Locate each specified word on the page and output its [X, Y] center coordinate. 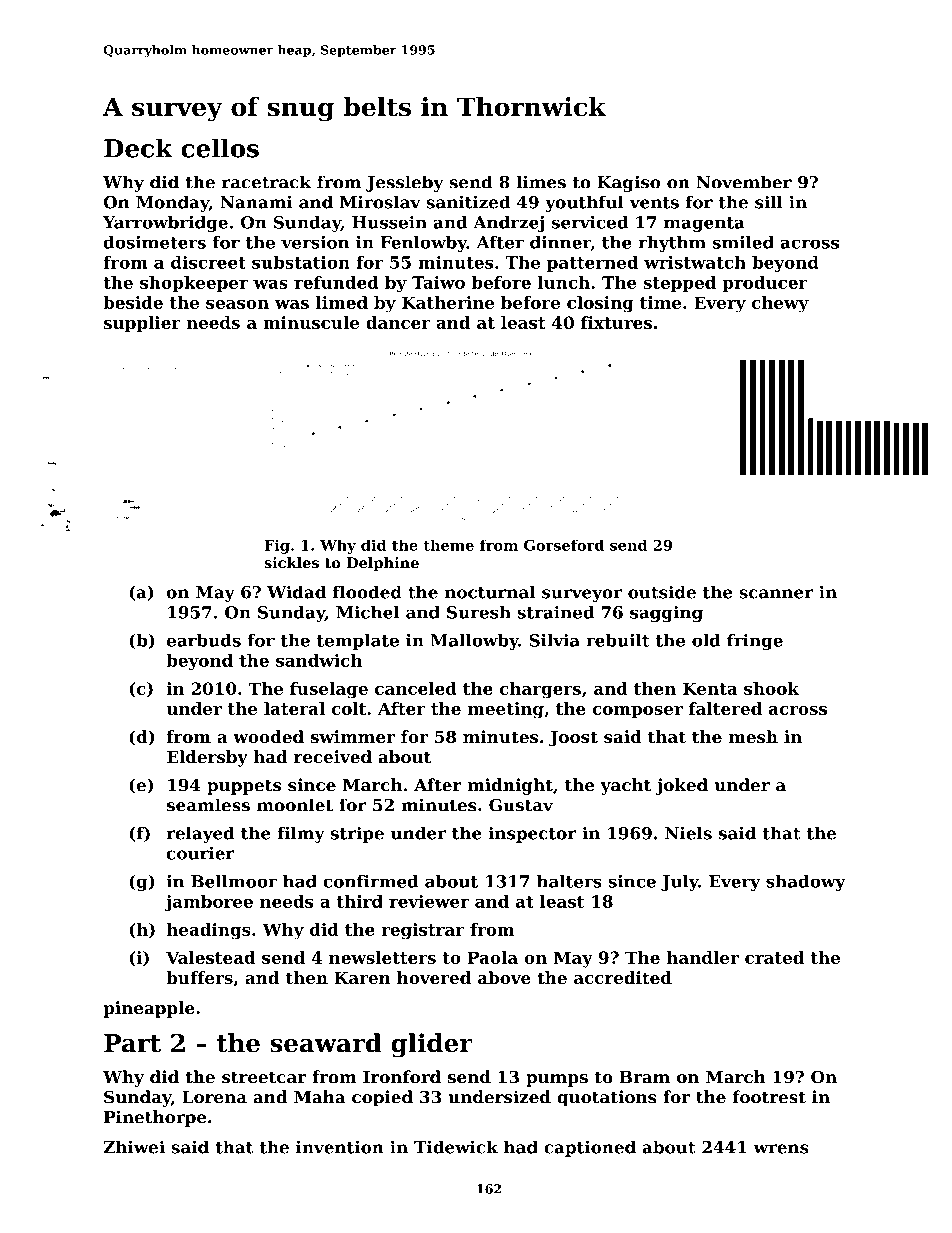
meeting [506, 710]
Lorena [214, 1097]
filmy [301, 834]
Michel [367, 612]
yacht [626, 786]
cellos [220, 148]
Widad [296, 592]
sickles [291, 563]
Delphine [382, 564]
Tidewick [456, 1147]
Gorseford [564, 545]
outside [662, 592]
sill [769, 202]
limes [541, 182]
